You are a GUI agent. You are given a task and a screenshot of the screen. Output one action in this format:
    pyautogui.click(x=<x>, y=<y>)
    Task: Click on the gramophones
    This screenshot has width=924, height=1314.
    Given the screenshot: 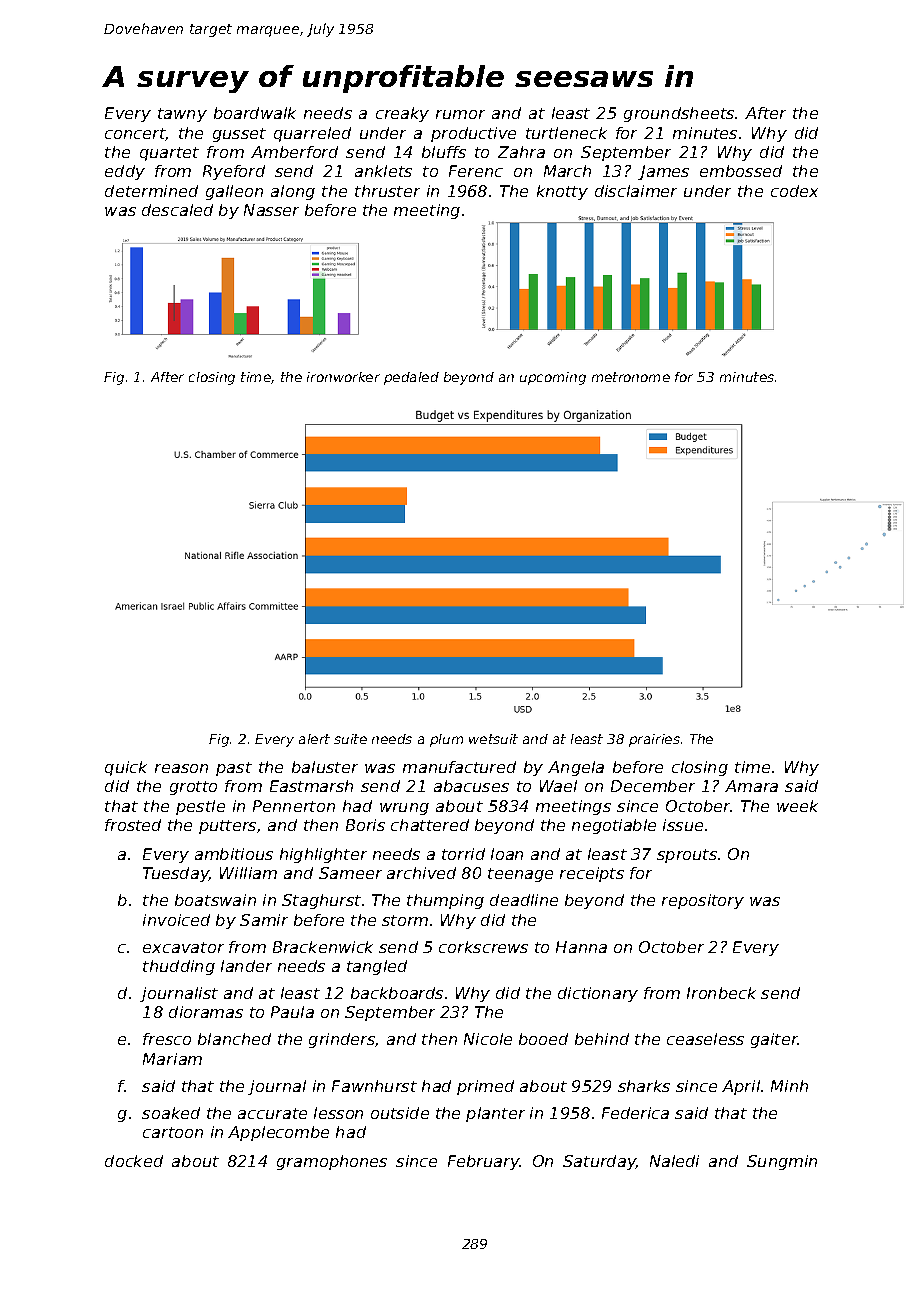 What is the action you would take?
    pyautogui.click(x=332, y=1162)
